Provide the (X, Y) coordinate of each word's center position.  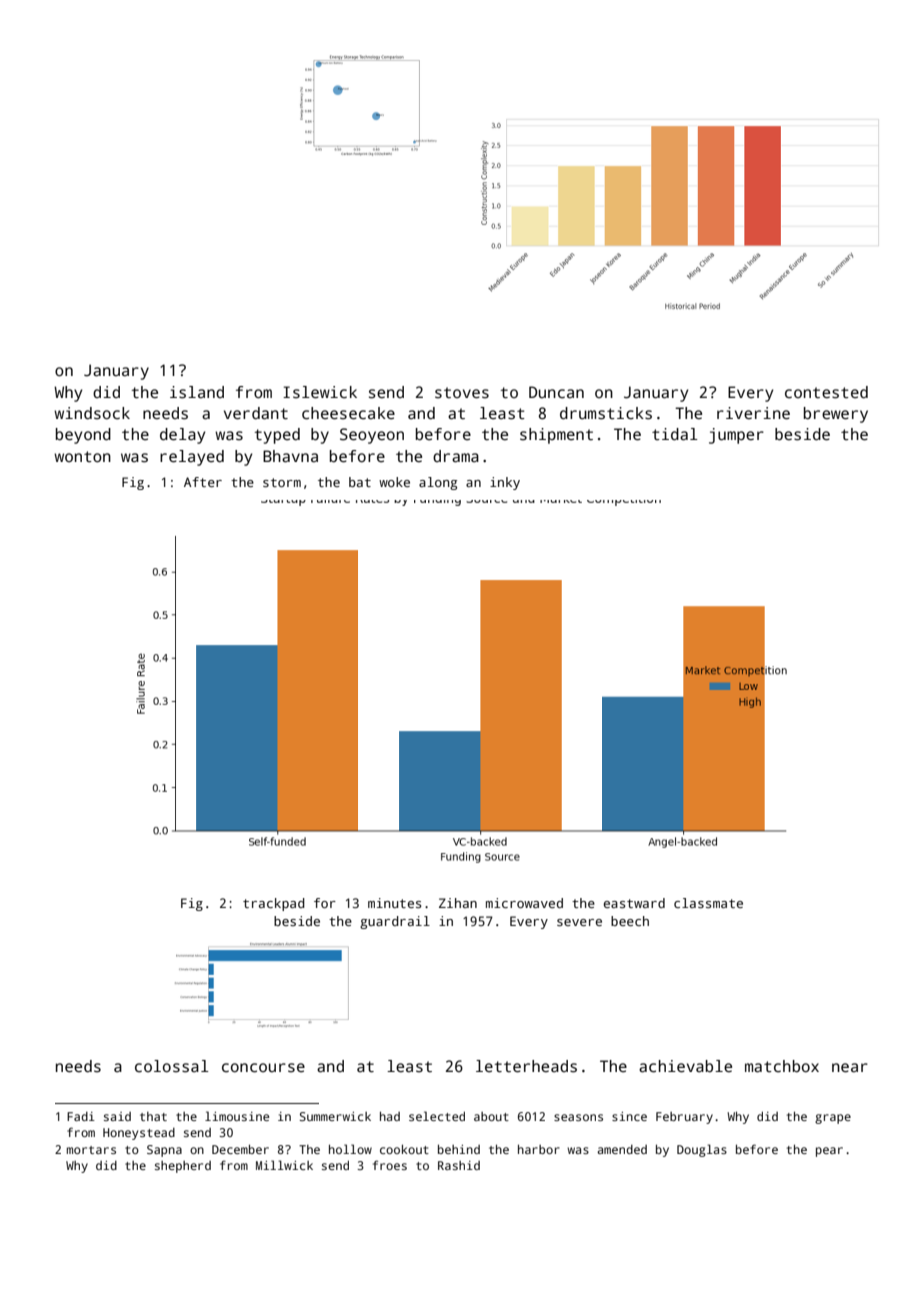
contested (826, 392)
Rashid (459, 1165)
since (629, 1116)
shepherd (183, 1167)
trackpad (274, 904)
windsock (92, 413)
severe (579, 922)
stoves (462, 393)
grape (833, 1119)
